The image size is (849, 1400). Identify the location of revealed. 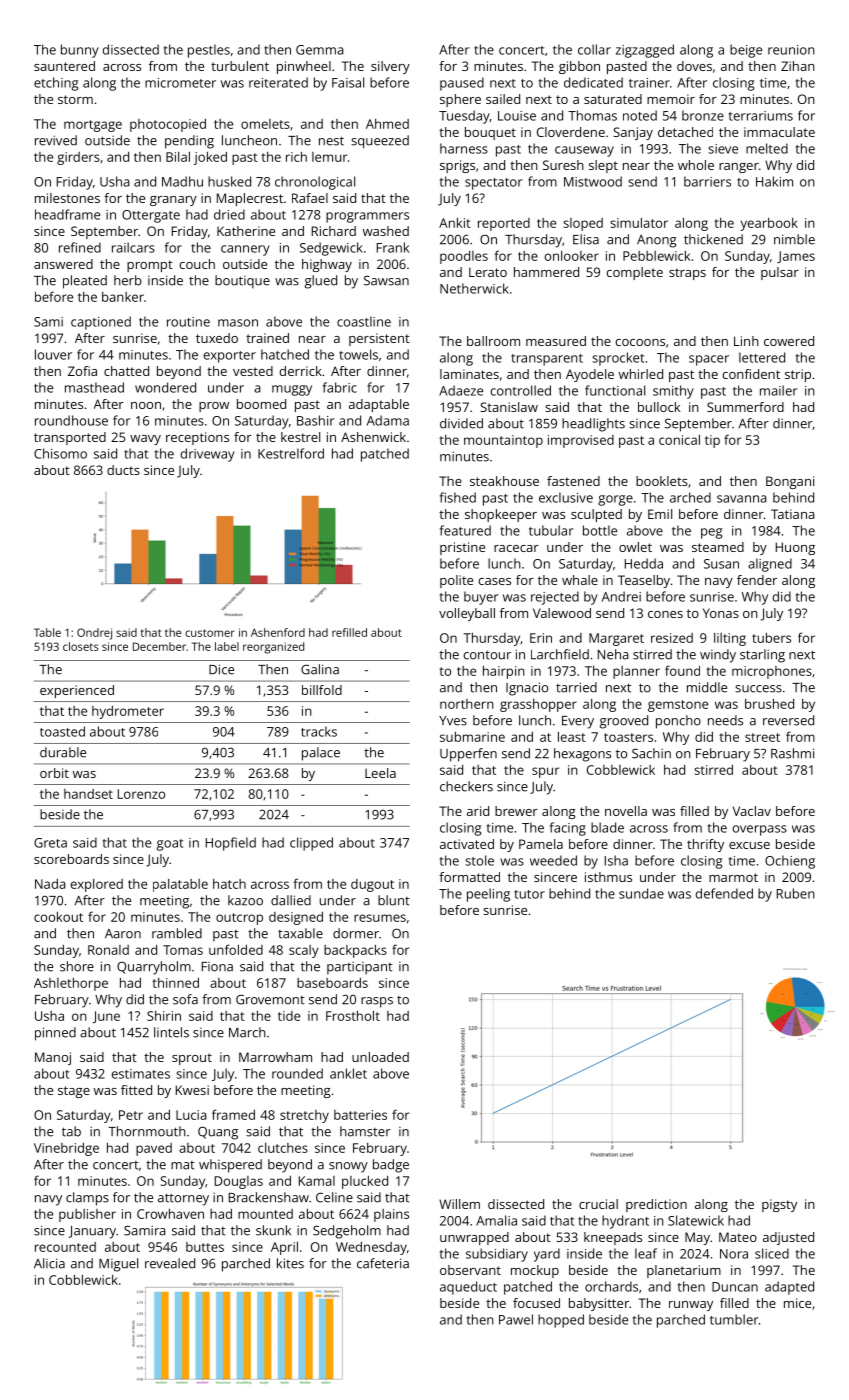
(170, 1263).
